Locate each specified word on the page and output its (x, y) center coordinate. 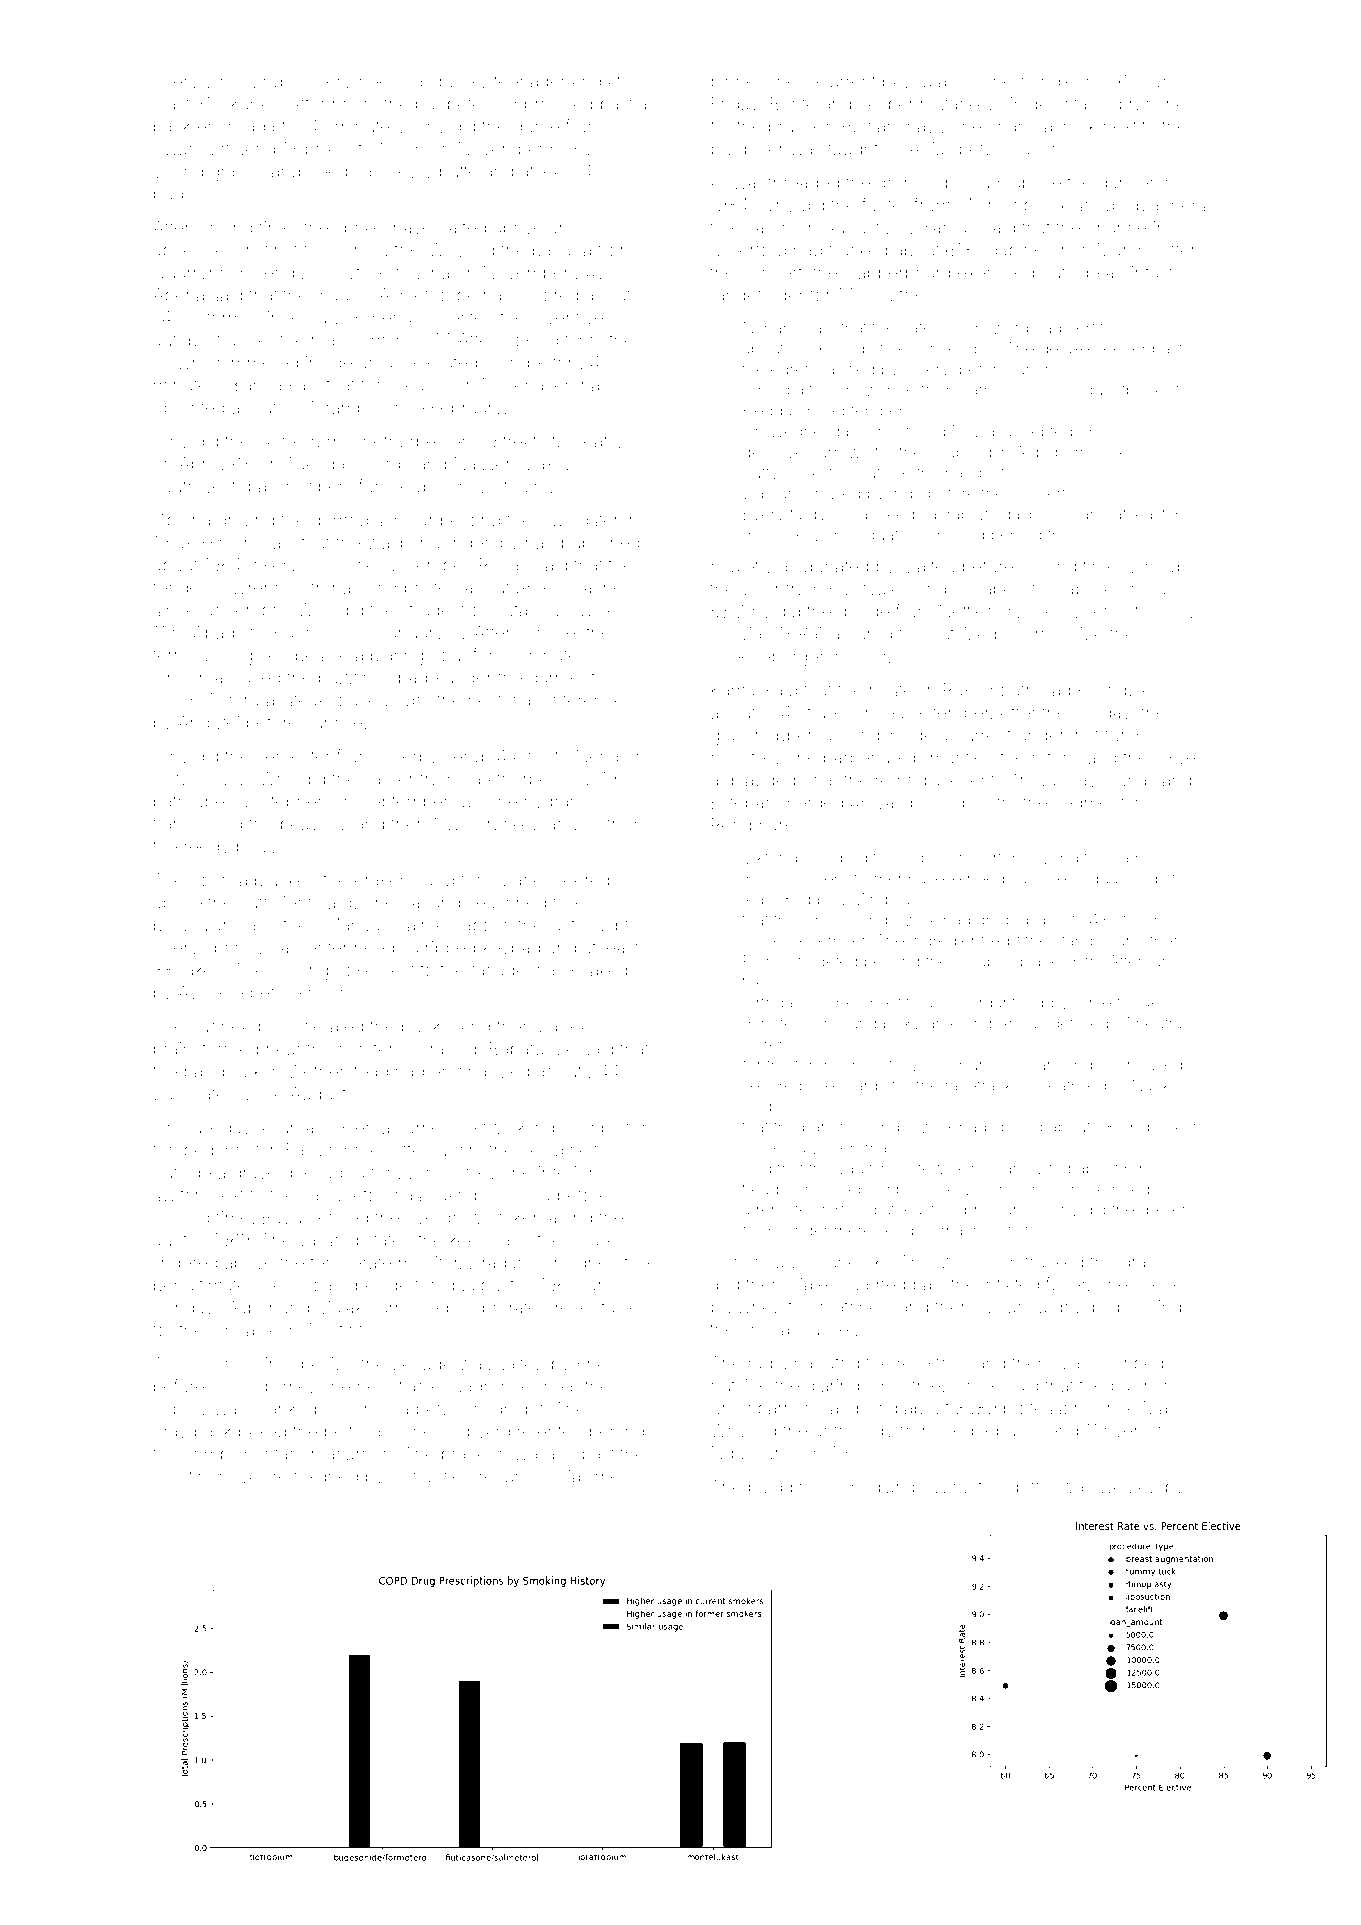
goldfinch (190, 1478)
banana (562, 250)
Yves (1184, 757)
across (574, 825)
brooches (1157, 104)
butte (459, 171)
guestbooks (1127, 392)
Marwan (358, 925)
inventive (567, 317)
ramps (351, 411)
